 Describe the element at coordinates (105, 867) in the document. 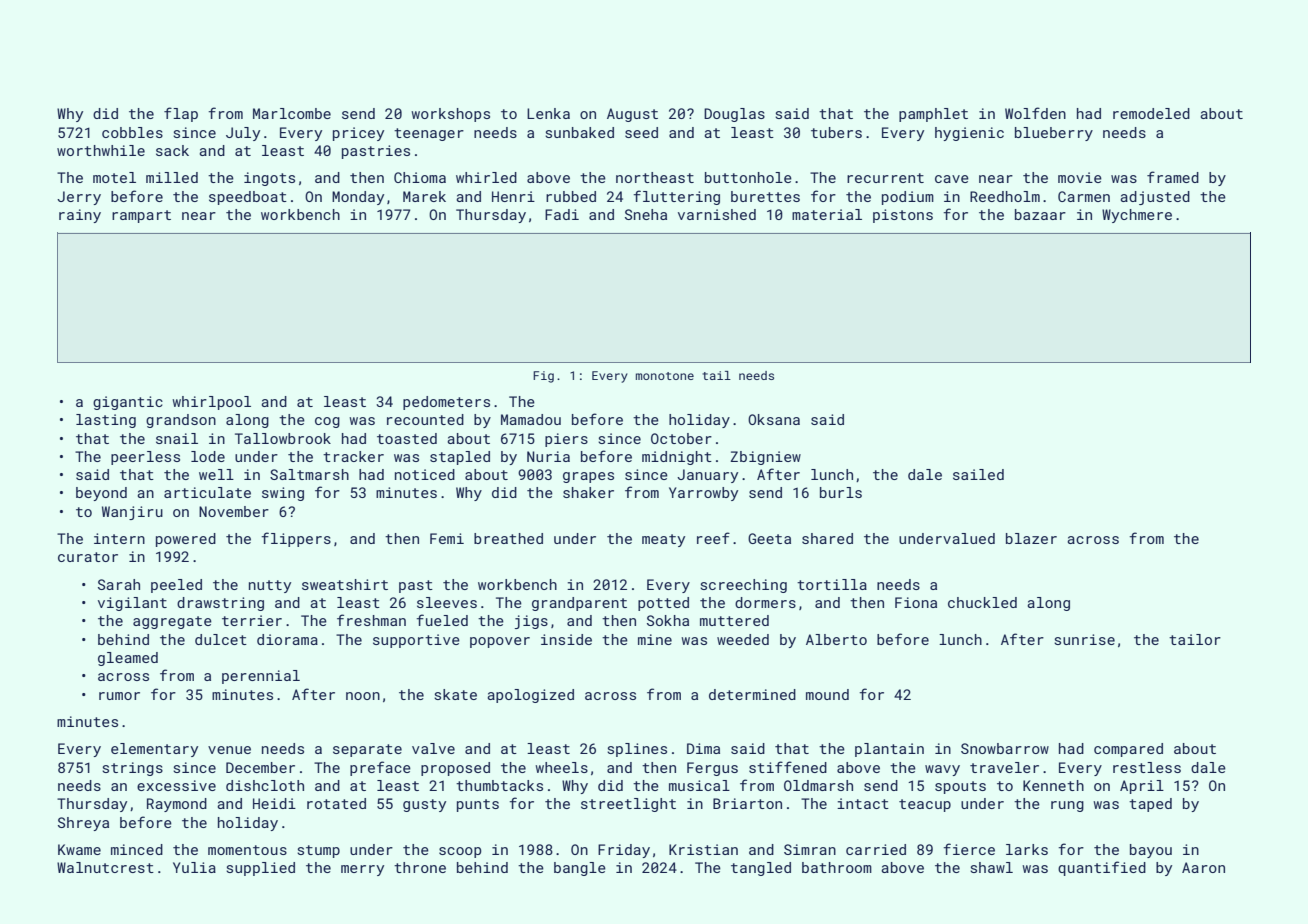

I see `Walnutcrest` at that location.
